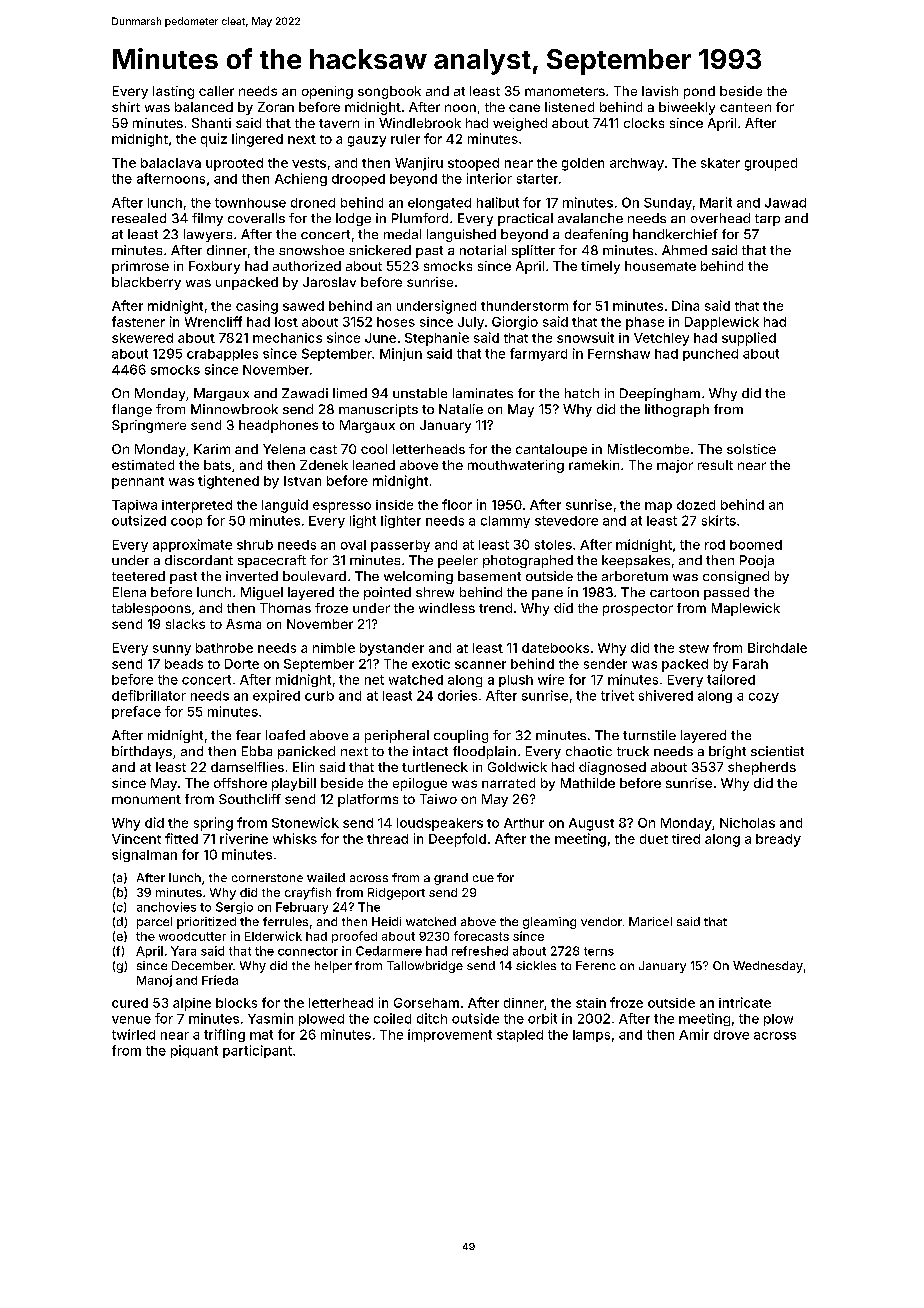  What do you see at coordinates (480, 951) in the page?
I see `refreshed` at bounding box center [480, 951].
